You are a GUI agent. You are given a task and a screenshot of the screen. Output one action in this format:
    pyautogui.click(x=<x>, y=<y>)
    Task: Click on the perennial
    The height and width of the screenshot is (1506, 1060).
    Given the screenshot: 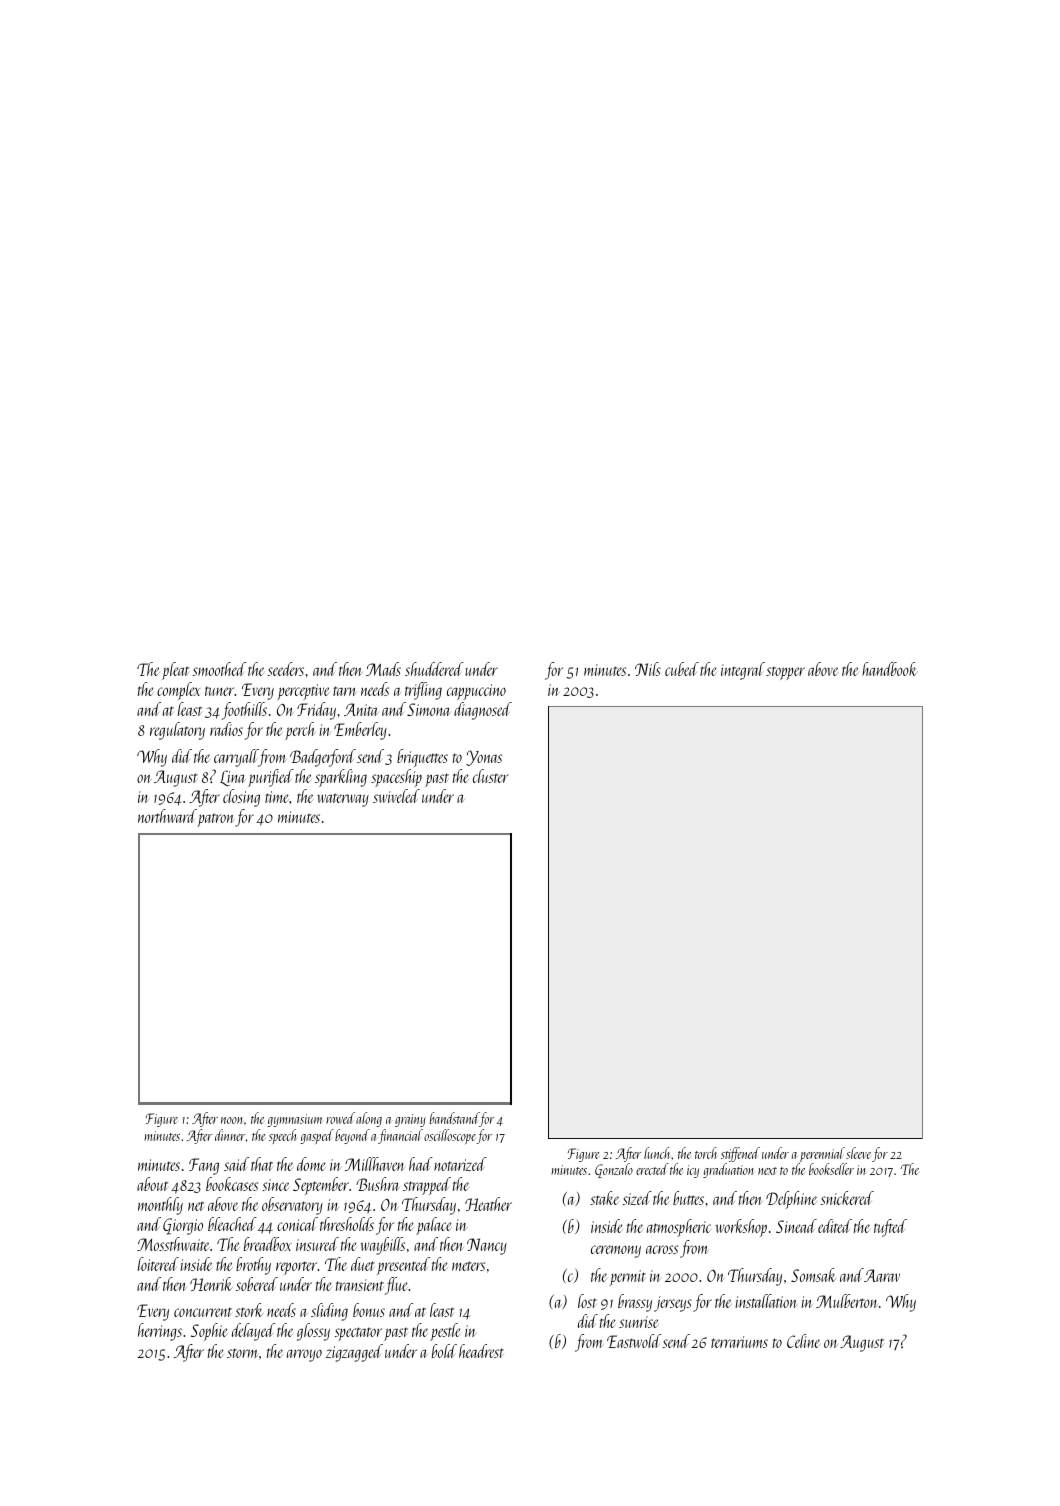 What is the action you would take?
    pyautogui.click(x=822, y=1154)
